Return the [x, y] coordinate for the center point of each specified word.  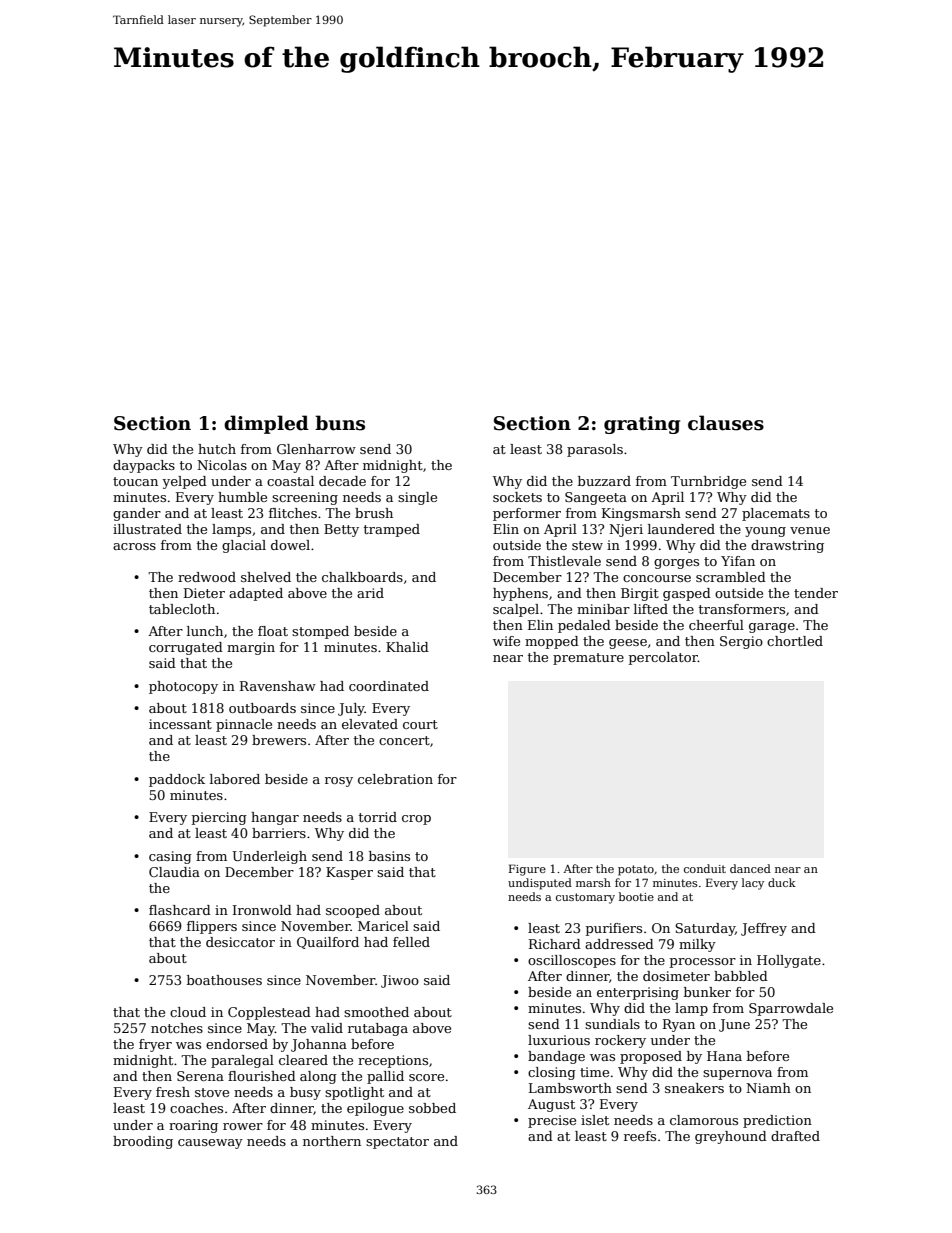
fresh [173, 1092]
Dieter [204, 593]
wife [506, 641]
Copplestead [269, 1013]
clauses [726, 423]
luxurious [559, 1040]
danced [750, 868]
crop [416, 820]
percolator [663, 658]
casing [170, 857]
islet [595, 1120]
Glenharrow [316, 449]
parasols [595, 450]
